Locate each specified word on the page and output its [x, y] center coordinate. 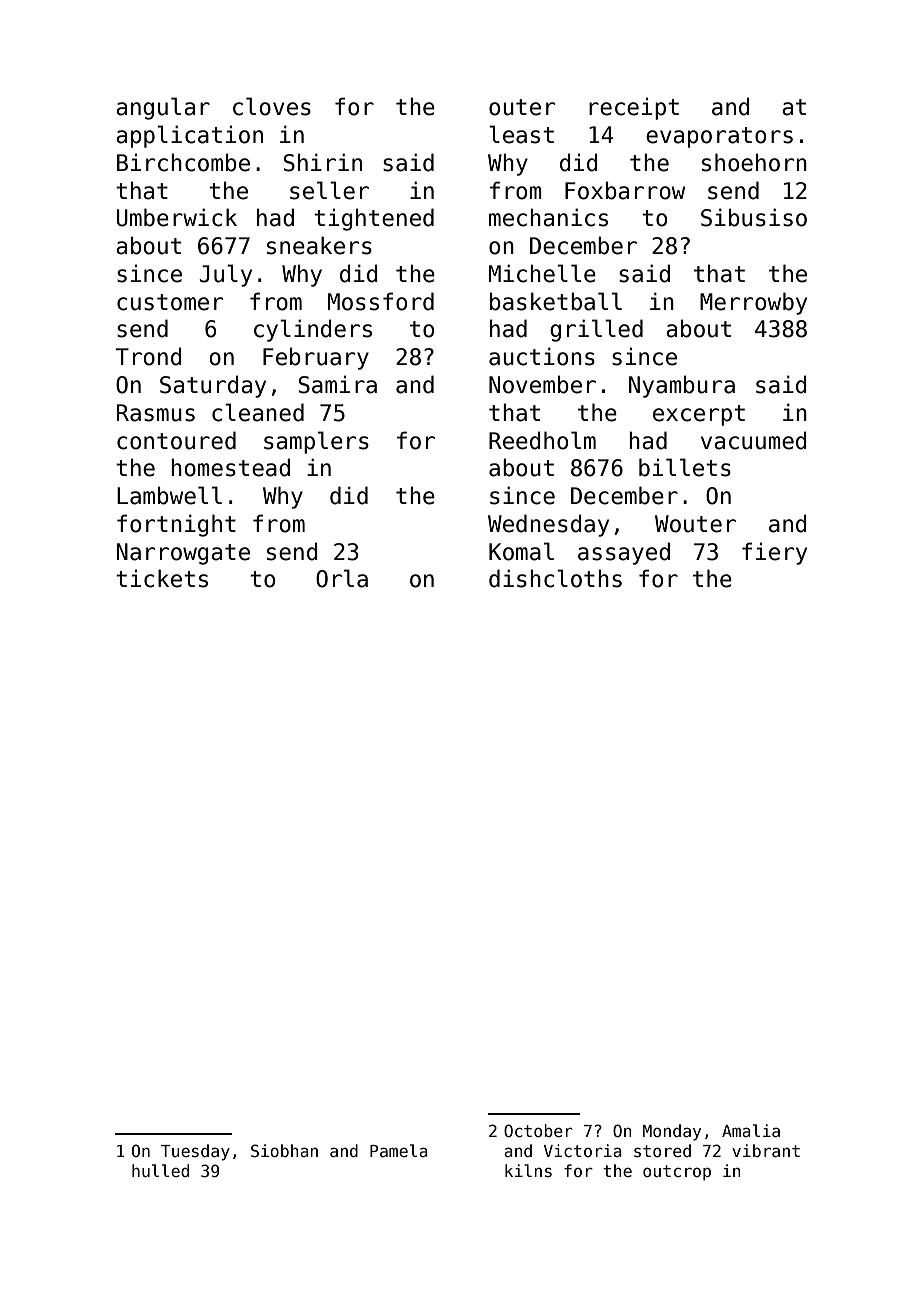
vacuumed [754, 440]
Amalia [751, 1130]
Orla [342, 578]
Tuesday [195, 1152]
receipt [634, 108]
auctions [542, 356]
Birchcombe [183, 162]
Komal [521, 551]
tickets [162, 578]
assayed [624, 553]
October [538, 1130]
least [521, 134]
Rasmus [156, 413]
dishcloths [555, 578]
